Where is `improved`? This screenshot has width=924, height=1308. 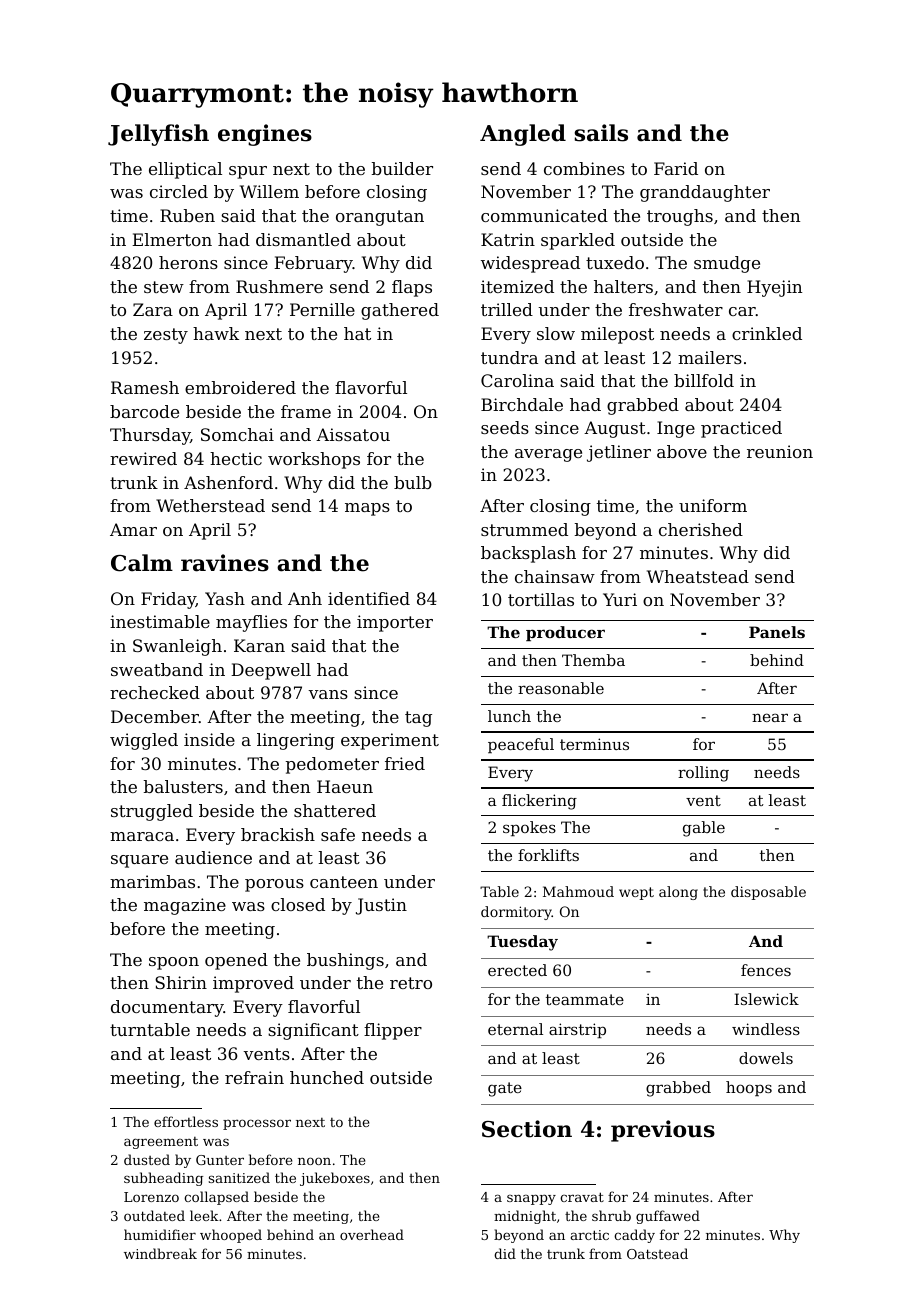 improved is located at coordinates (253, 984).
